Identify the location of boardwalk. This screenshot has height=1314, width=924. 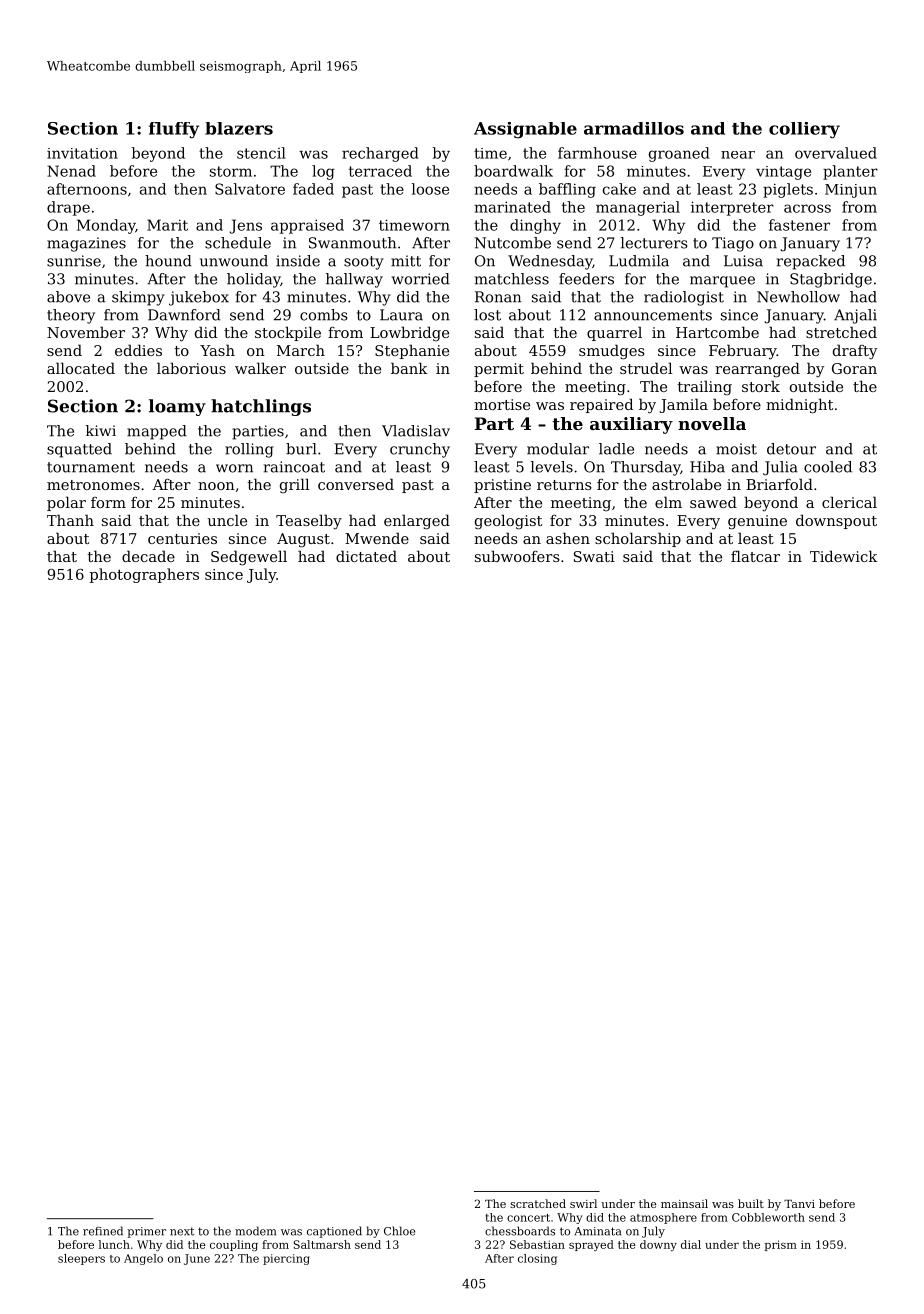
(513, 171).
